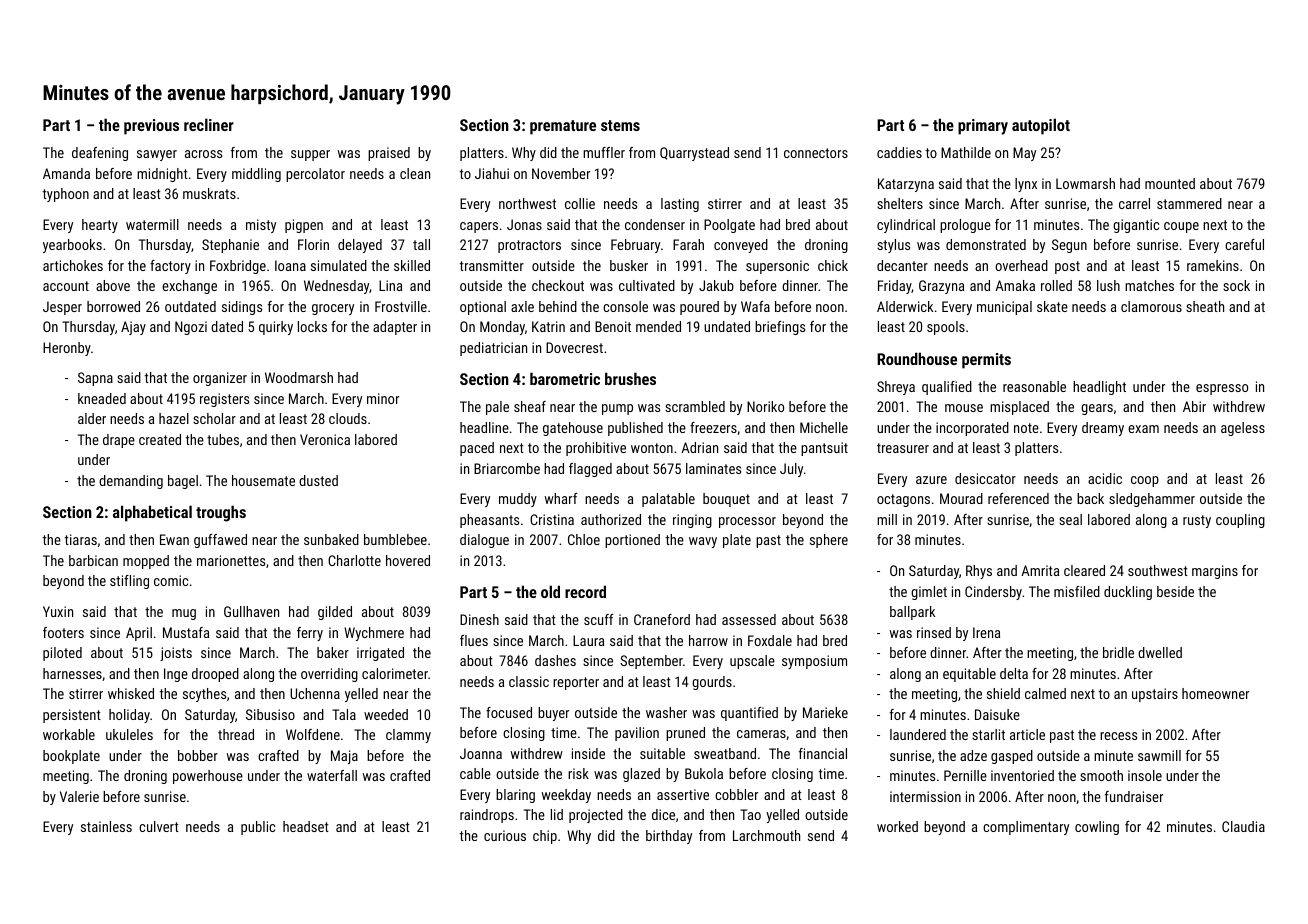 This page has height=924, width=1308. What do you see at coordinates (563, 127) in the page?
I see `premature` at bounding box center [563, 127].
